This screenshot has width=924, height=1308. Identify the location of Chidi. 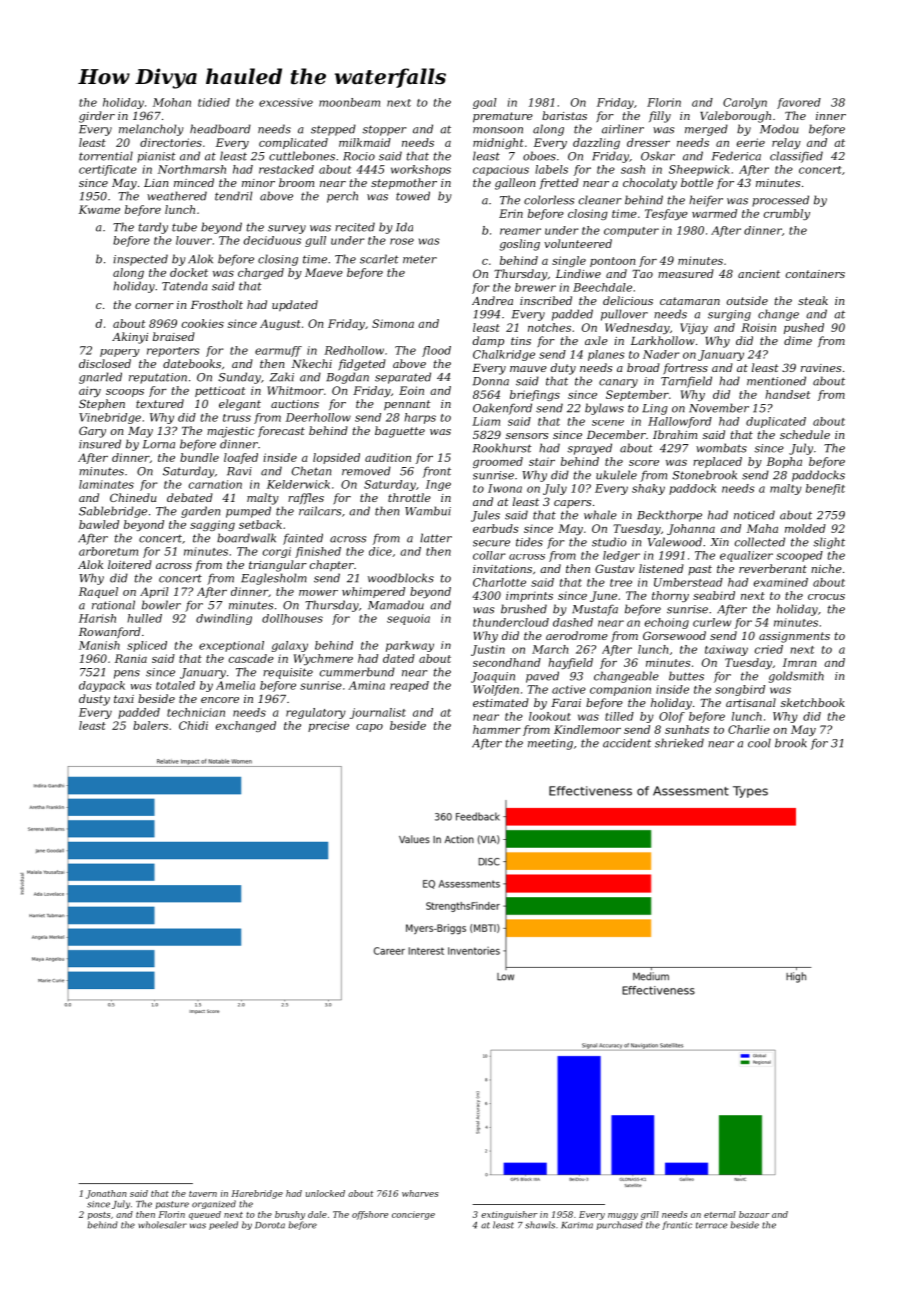
(193, 725).
